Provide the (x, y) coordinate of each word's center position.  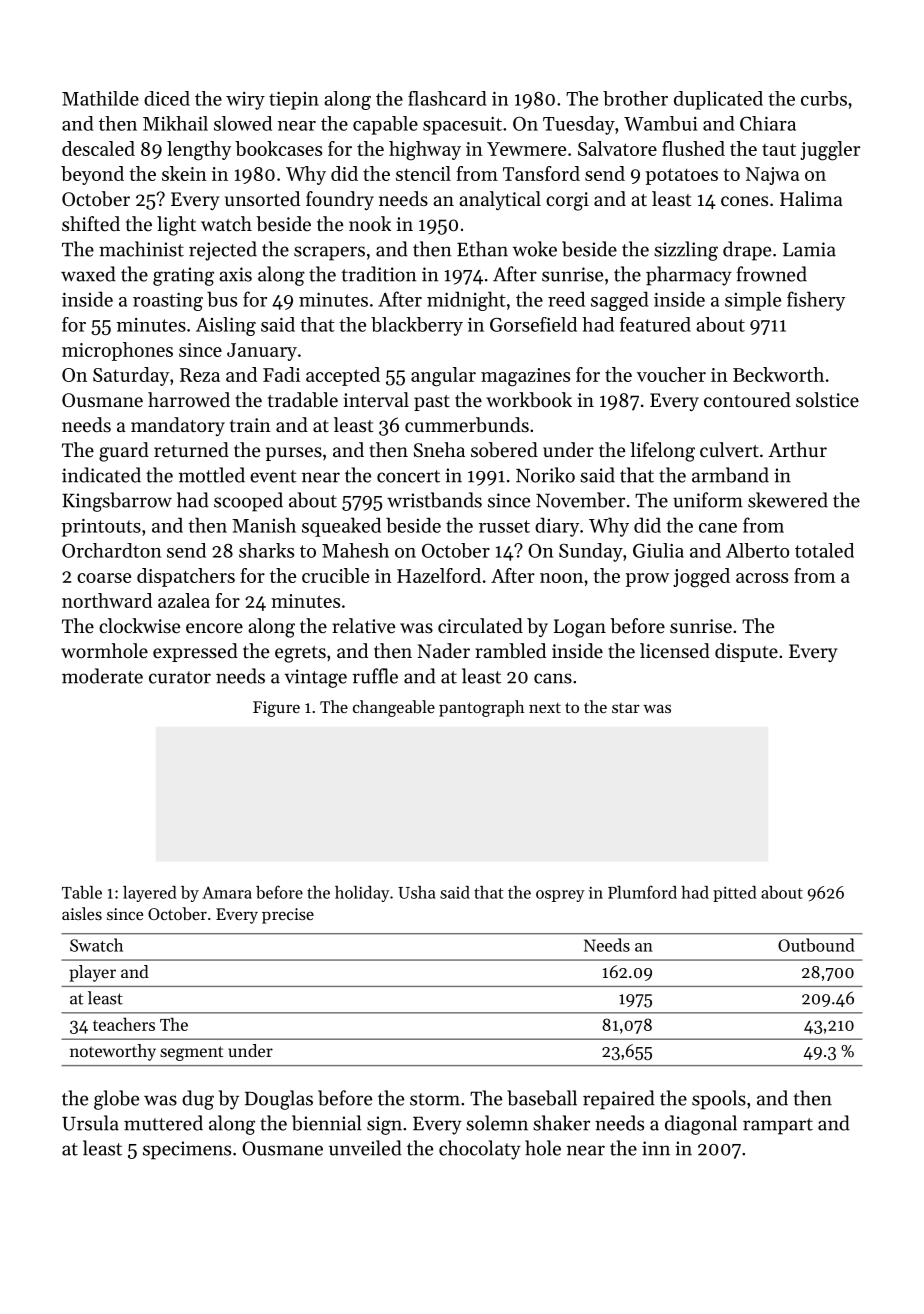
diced (167, 98)
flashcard (447, 98)
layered (150, 894)
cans (553, 678)
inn (656, 1148)
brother (635, 98)
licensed (675, 650)
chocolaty (480, 1150)
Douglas (279, 1100)
